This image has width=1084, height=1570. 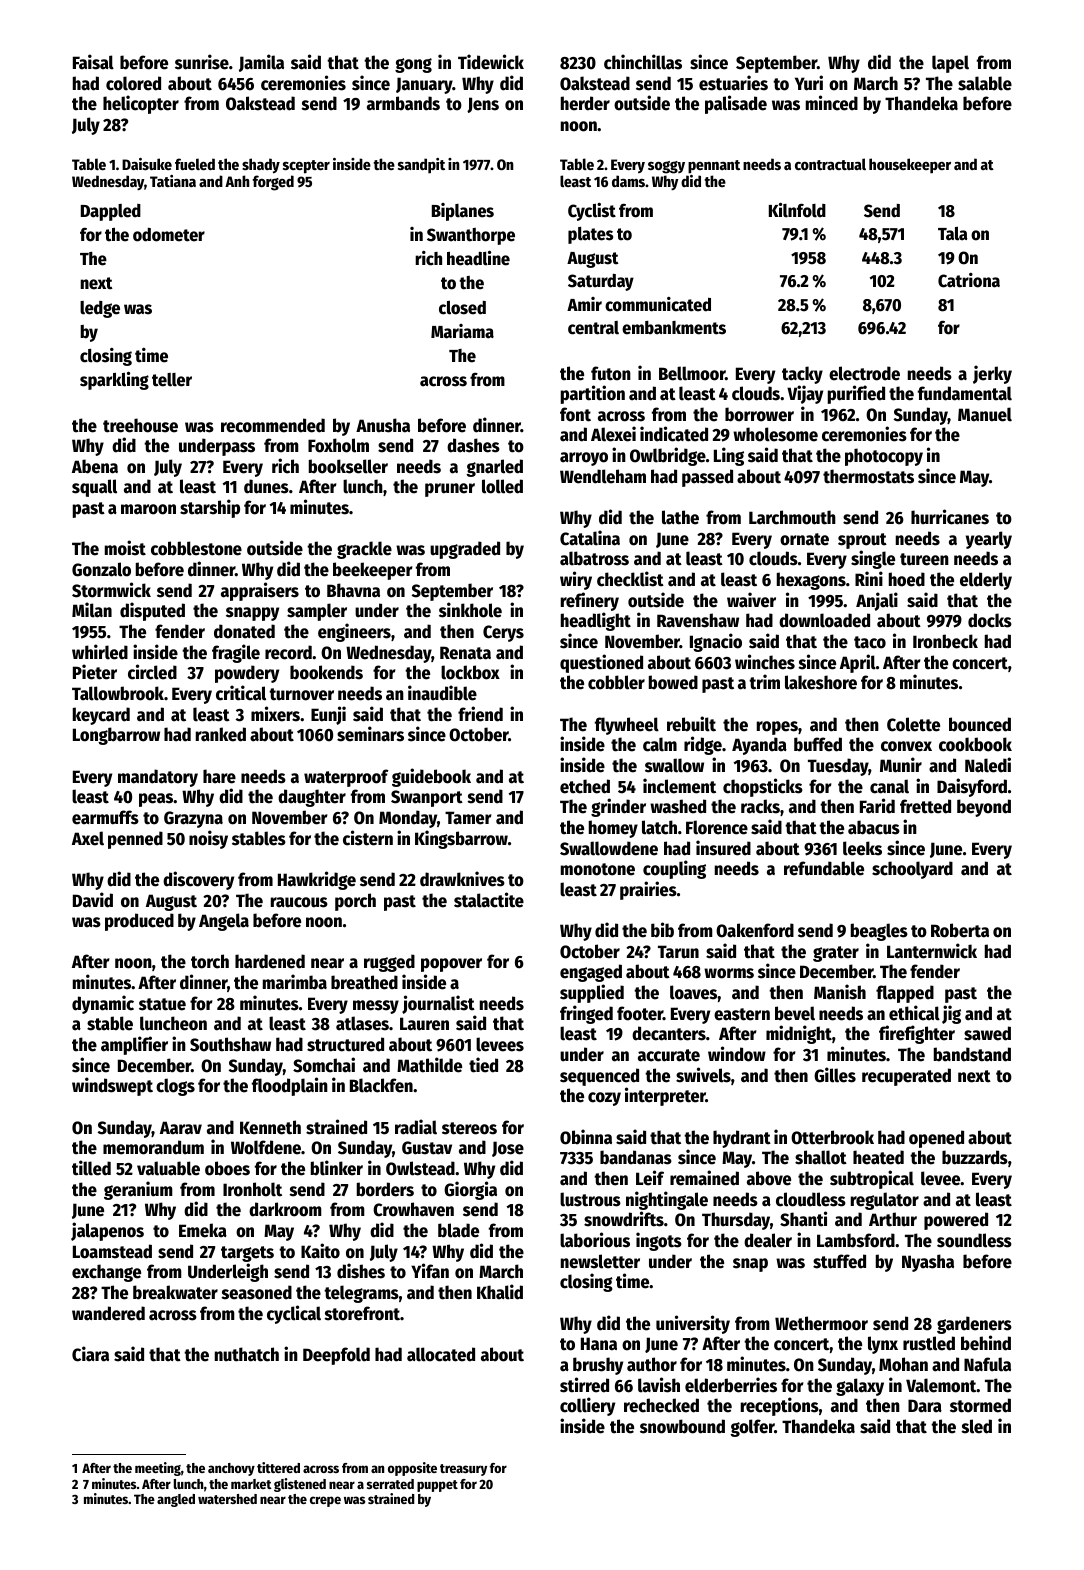 What do you see at coordinates (832, 103) in the image?
I see `minced` at bounding box center [832, 103].
